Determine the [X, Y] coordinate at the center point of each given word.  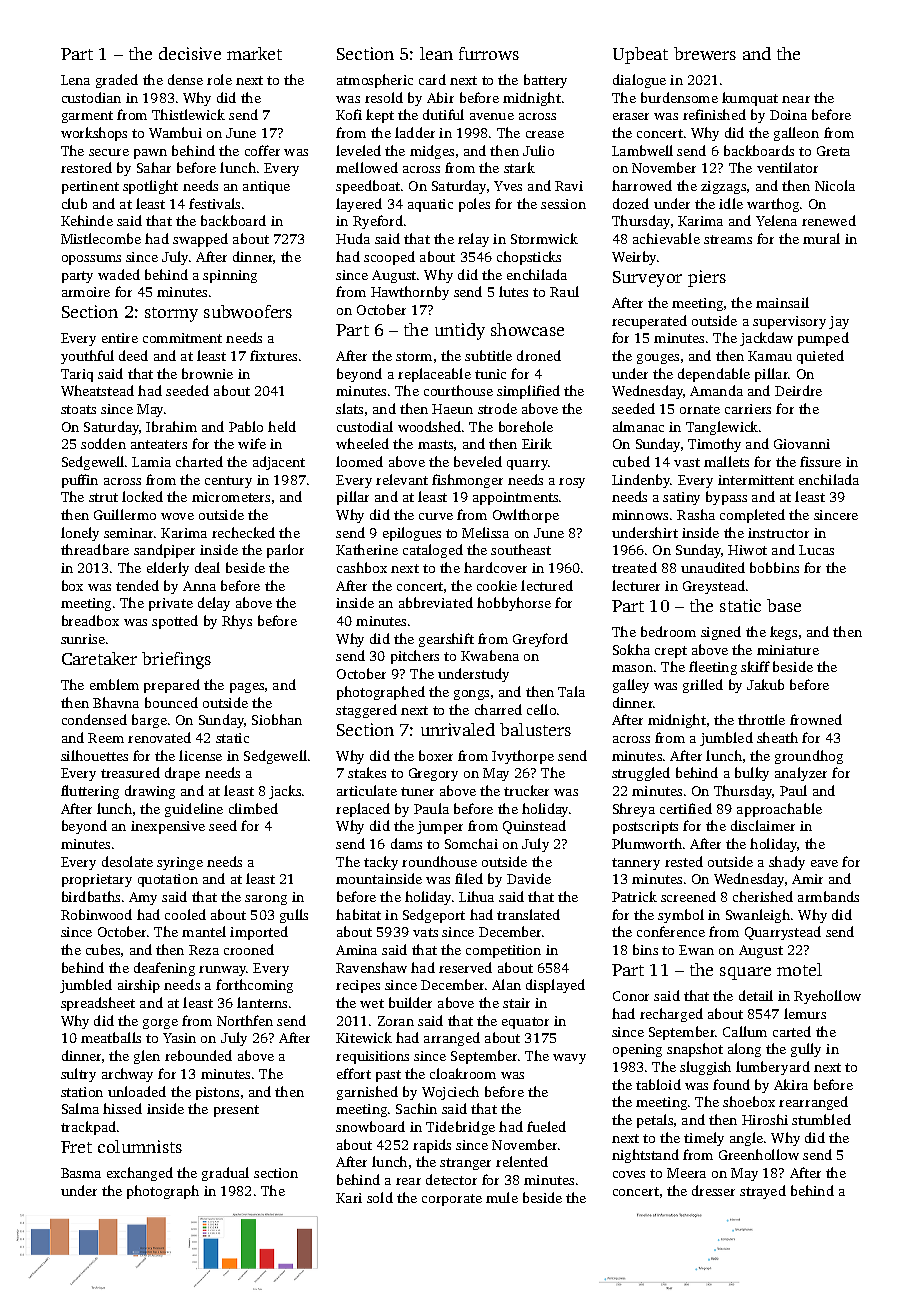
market [254, 53]
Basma [81, 1173]
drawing [150, 792]
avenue [492, 116]
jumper [440, 827]
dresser [713, 1190]
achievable [666, 238]
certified [686, 808]
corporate [452, 1200]
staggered [366, 711]
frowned [816, 719]
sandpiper [164, 551]
